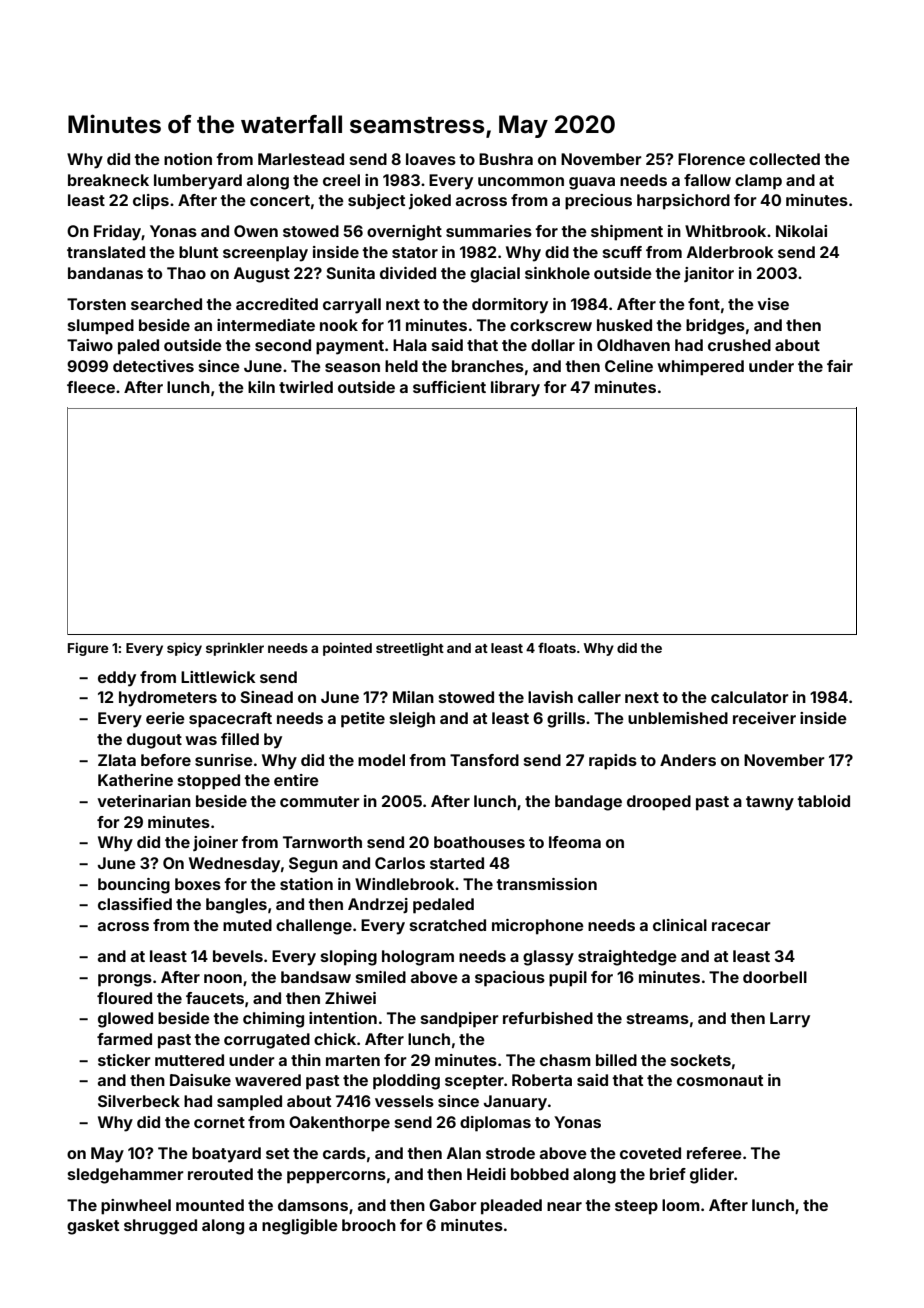 The image size is (924, 1308). Describe the element at coordinates (235, 649) in the screenshot. I see `sprinkler` at that location.
